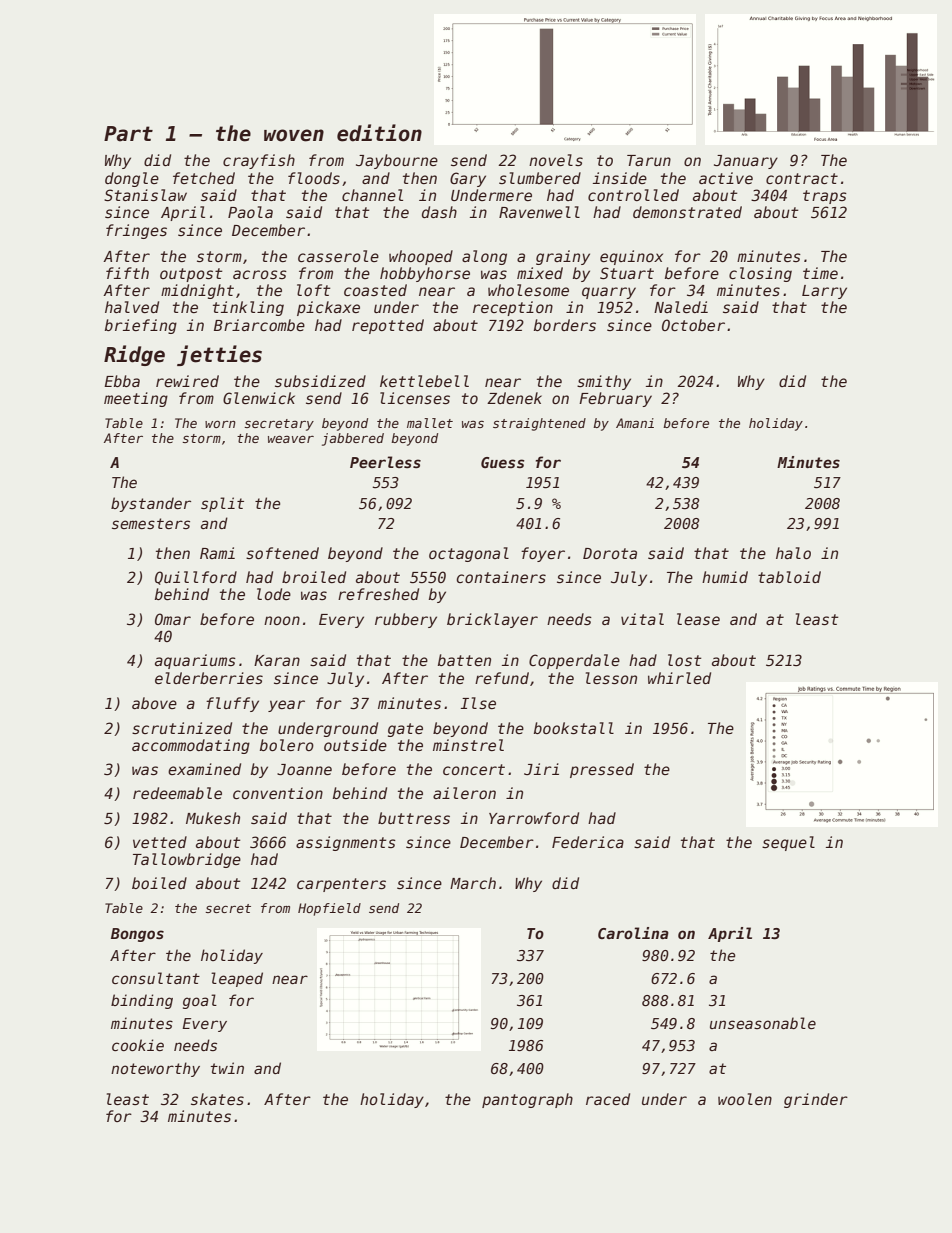  I want to click on jabbered, so click(353, 439).
